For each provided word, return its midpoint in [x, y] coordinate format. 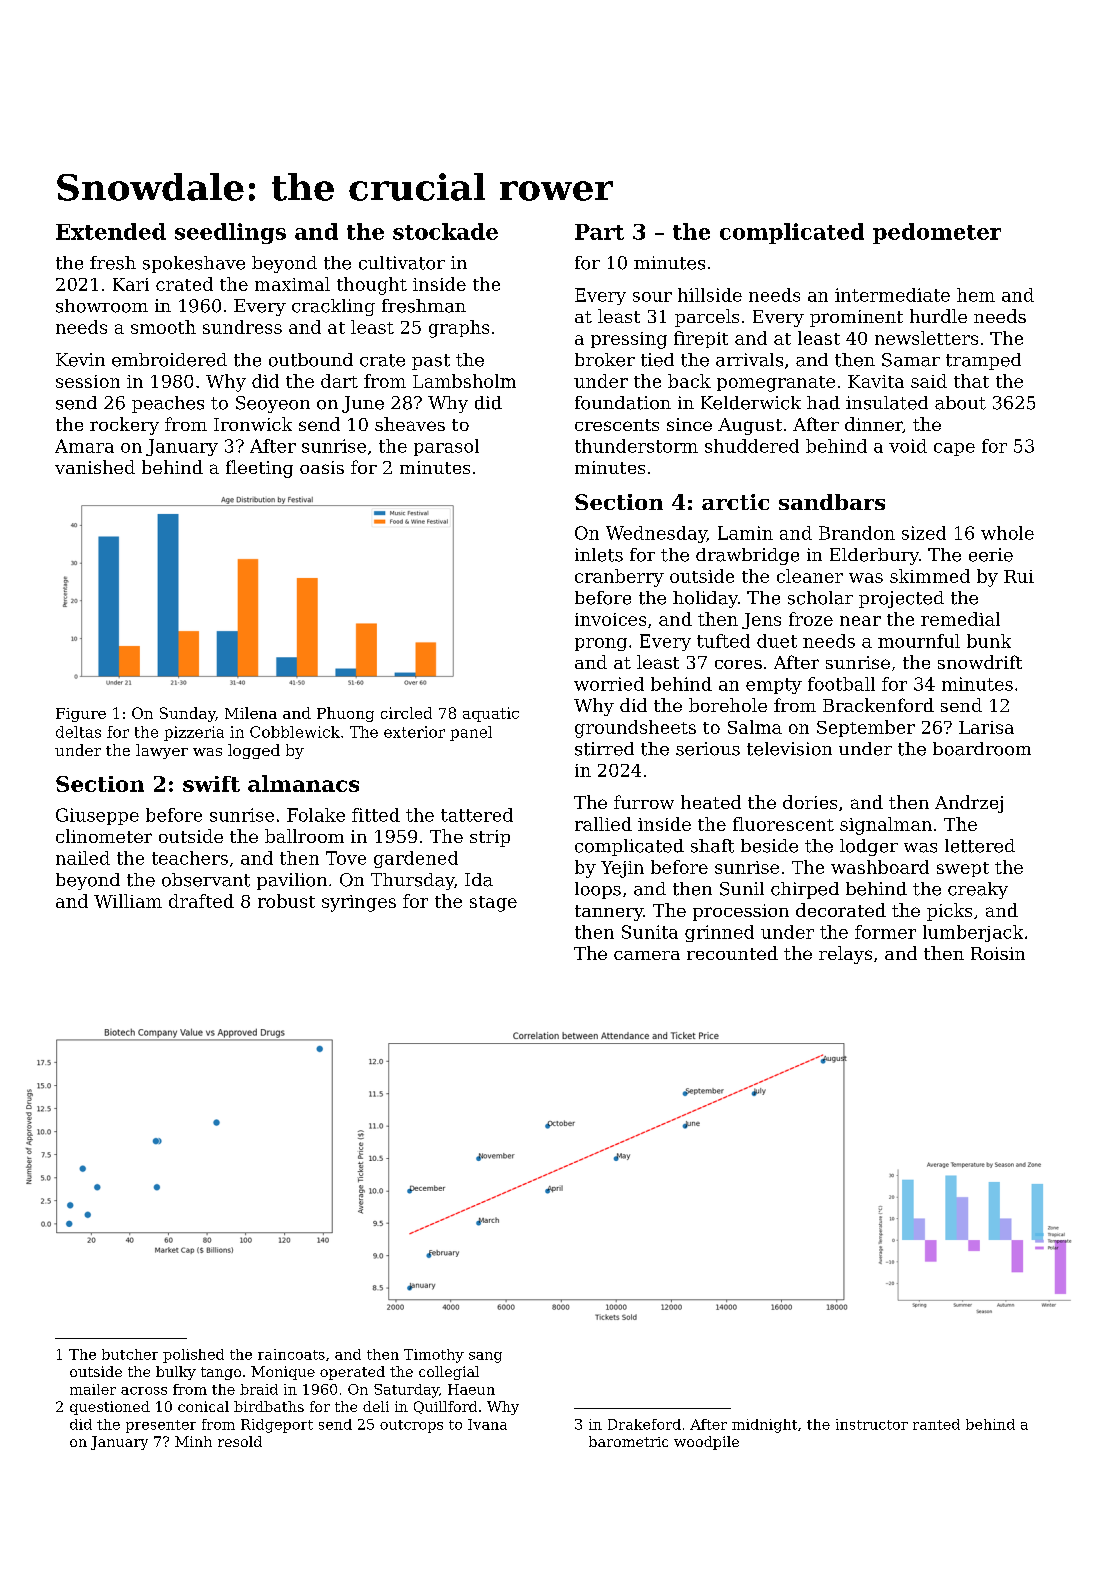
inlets [599, 555]
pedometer [937, 233]
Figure [81, 715]
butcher [130, 1354]
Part [599, 232]
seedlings [230, 233]
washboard [880, 867]
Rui [1019, 576]
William [128, 901]
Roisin [998, 953]
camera [647, 955]
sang [485, 1357]
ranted [936, 1424]
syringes [359, 903]
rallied [603, 824]
